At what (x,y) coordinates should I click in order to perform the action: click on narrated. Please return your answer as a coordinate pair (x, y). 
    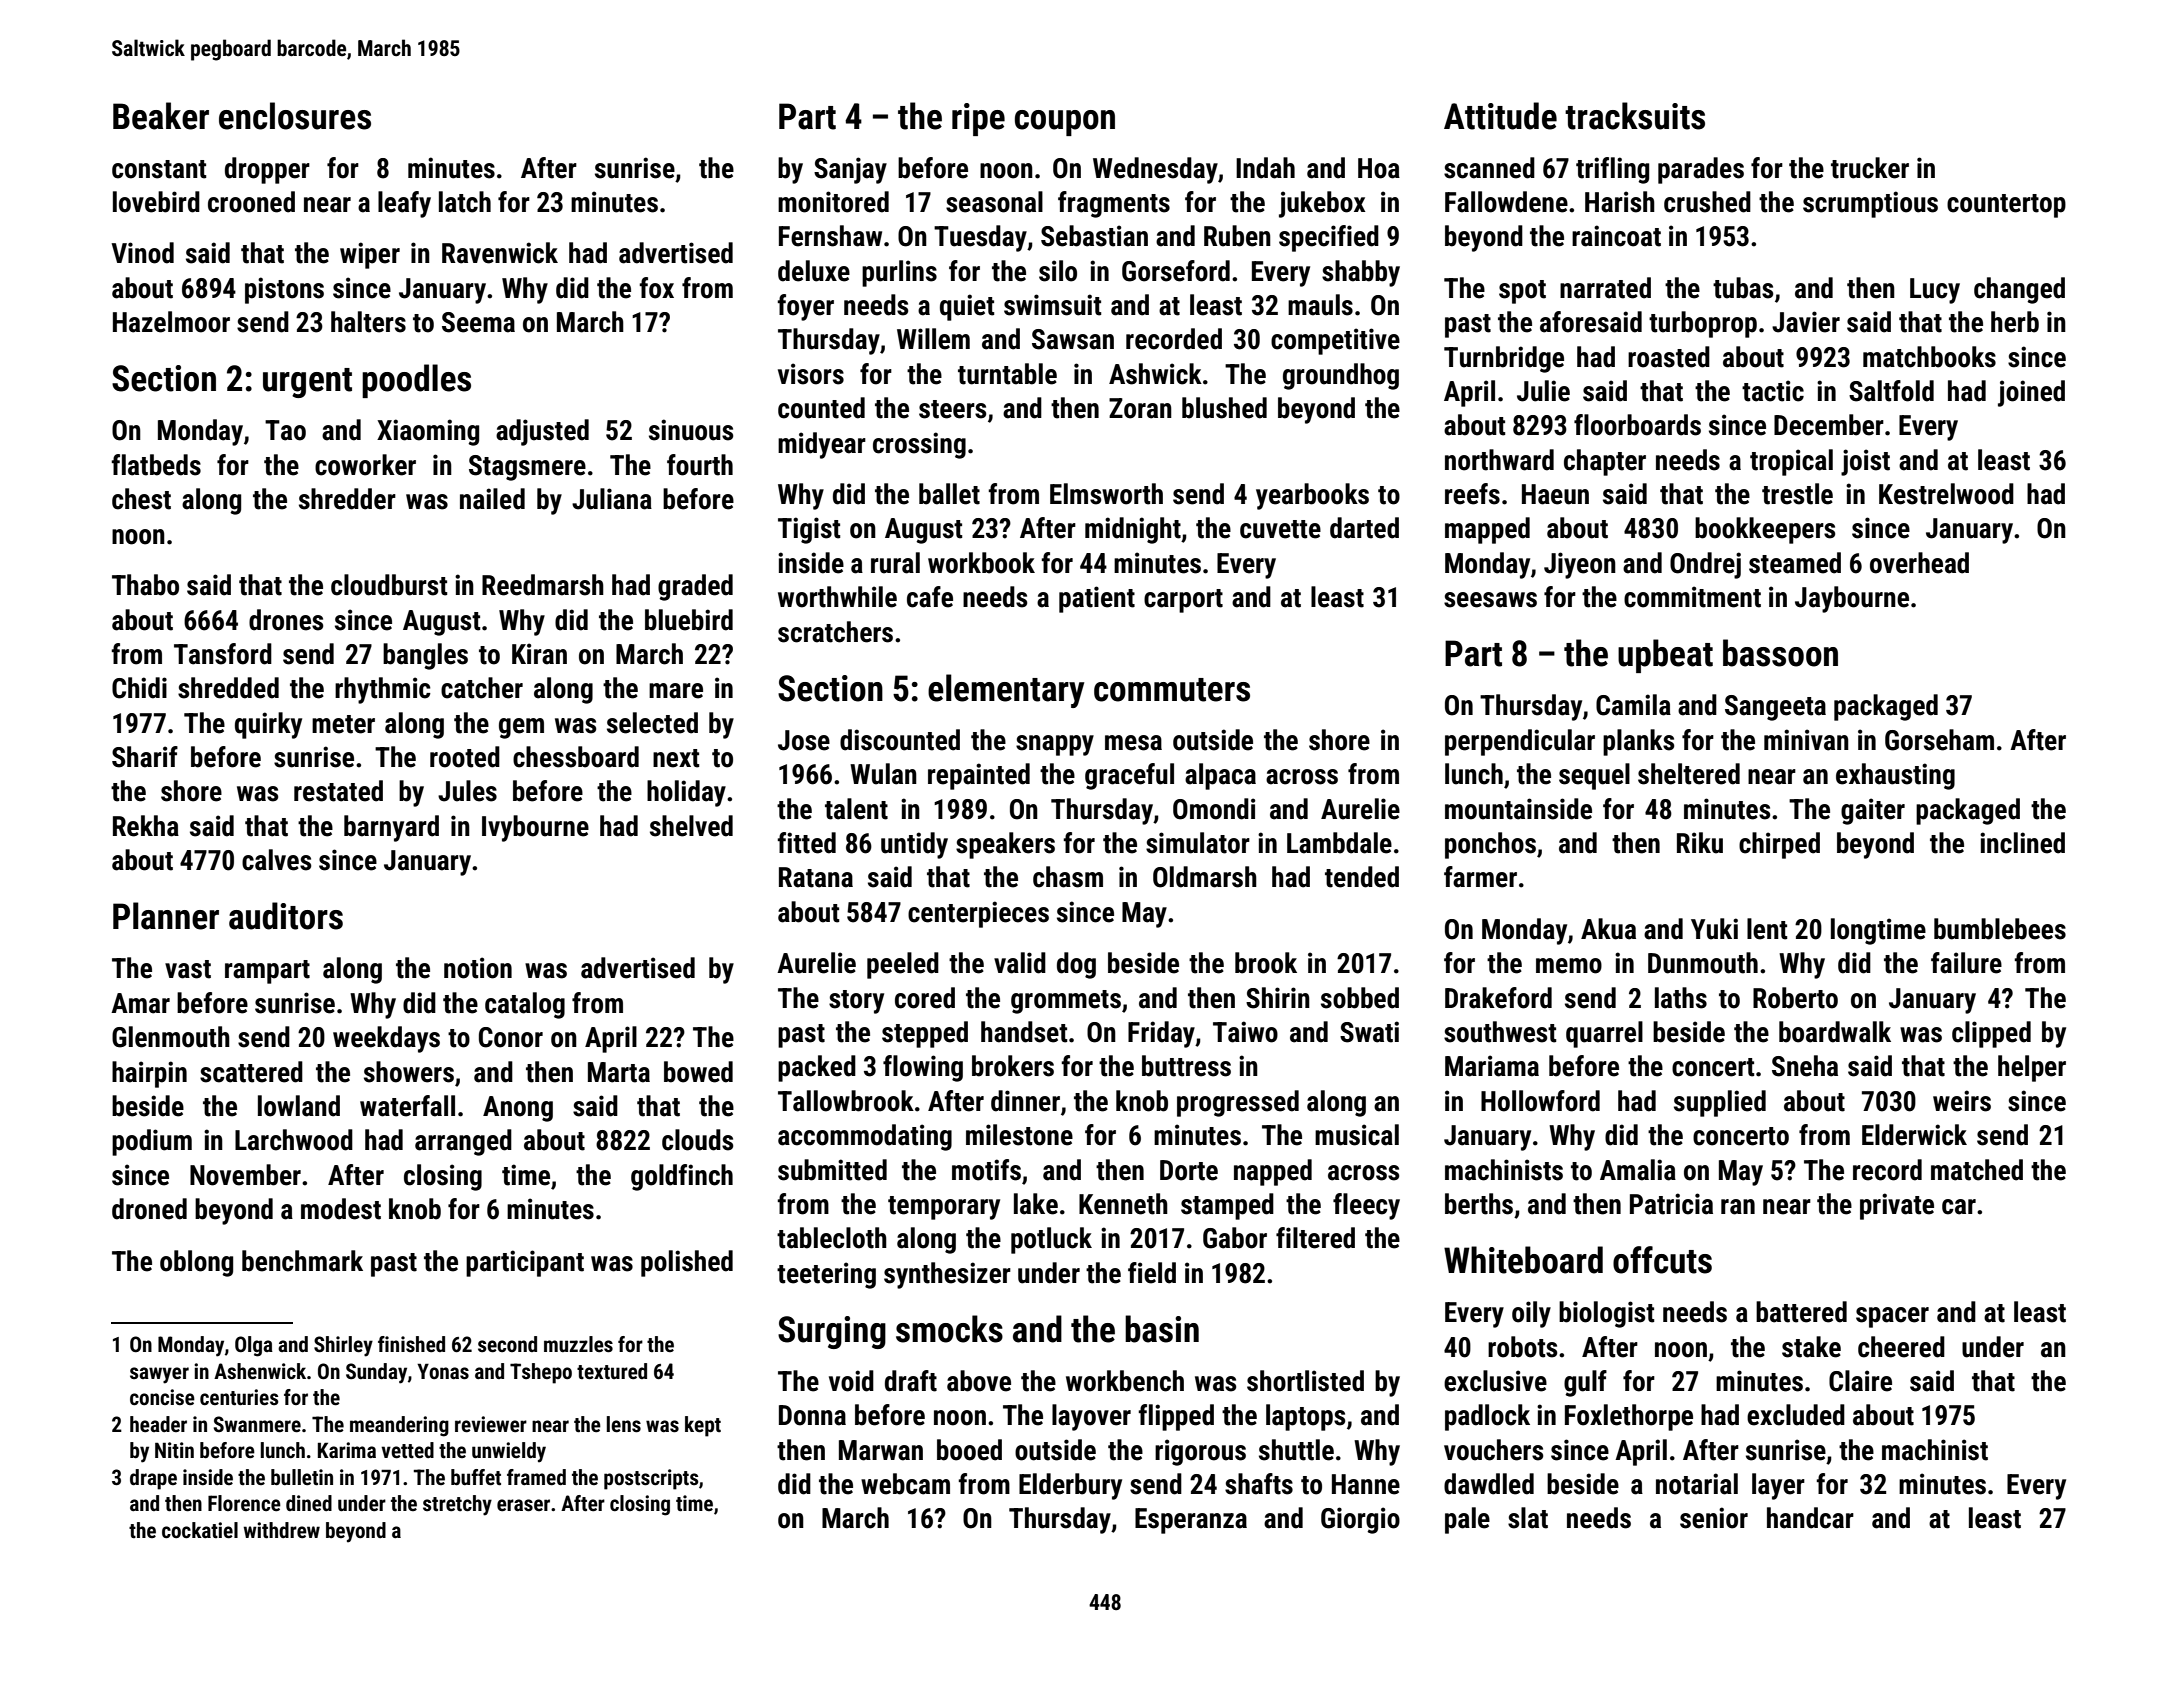
    Looking at the image, I should click on (1605, 288).
